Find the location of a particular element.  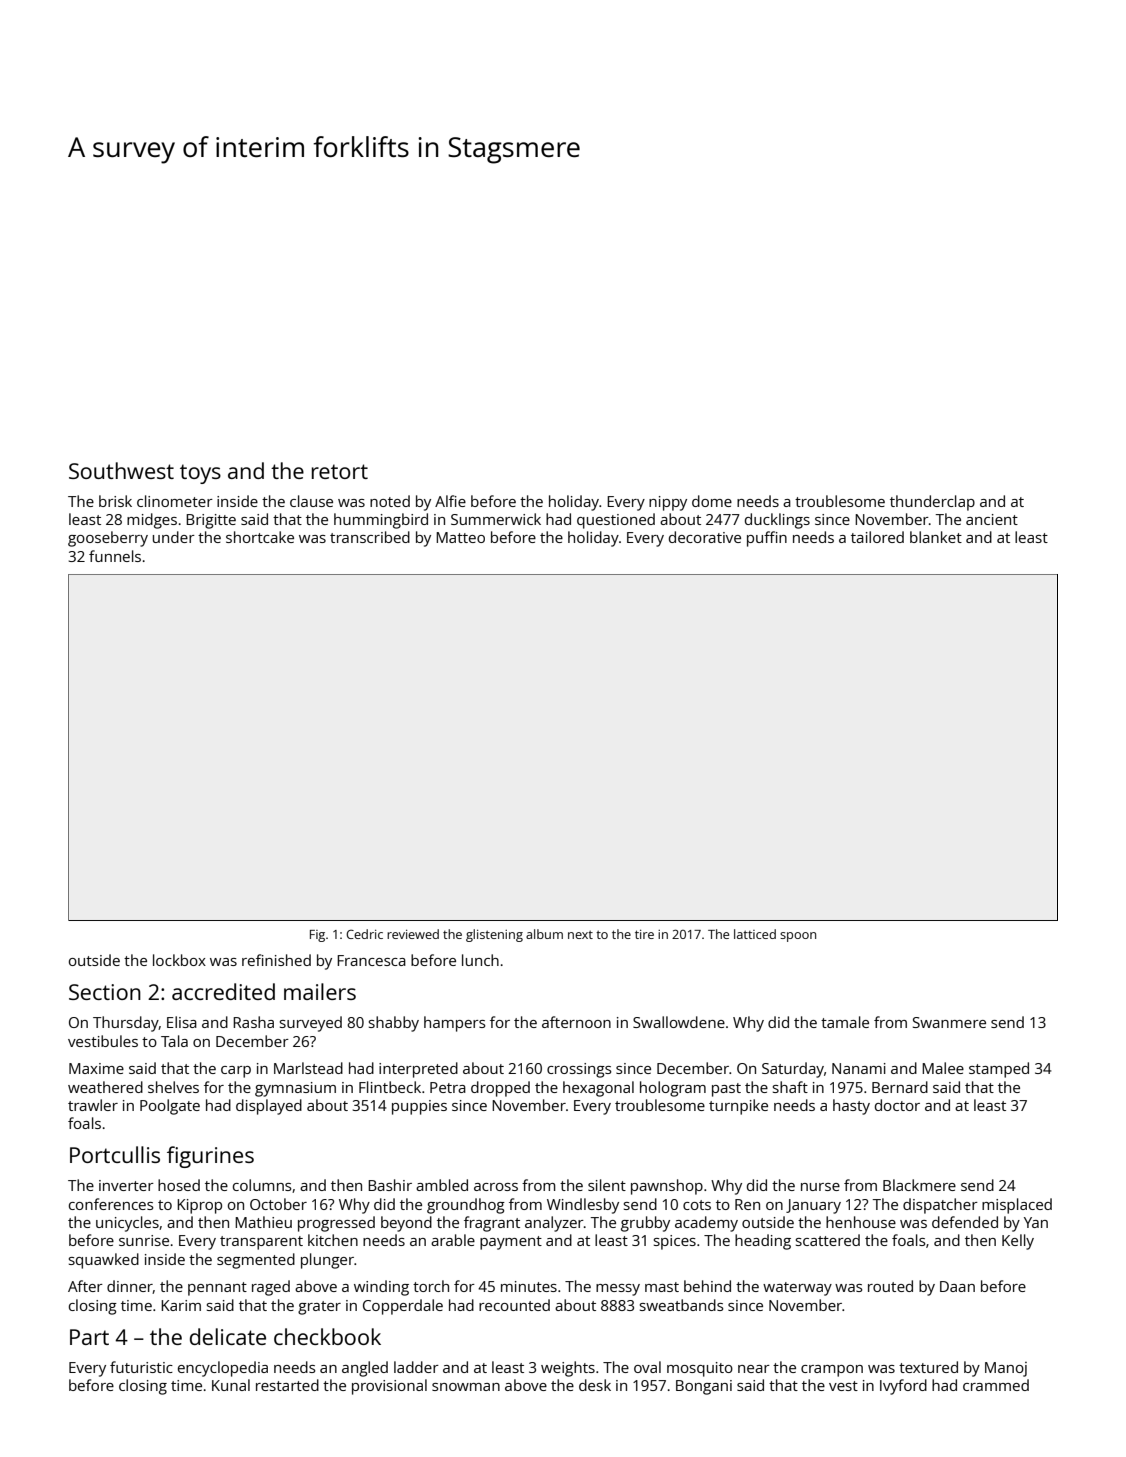

album is located at coordinates (544, 934).
